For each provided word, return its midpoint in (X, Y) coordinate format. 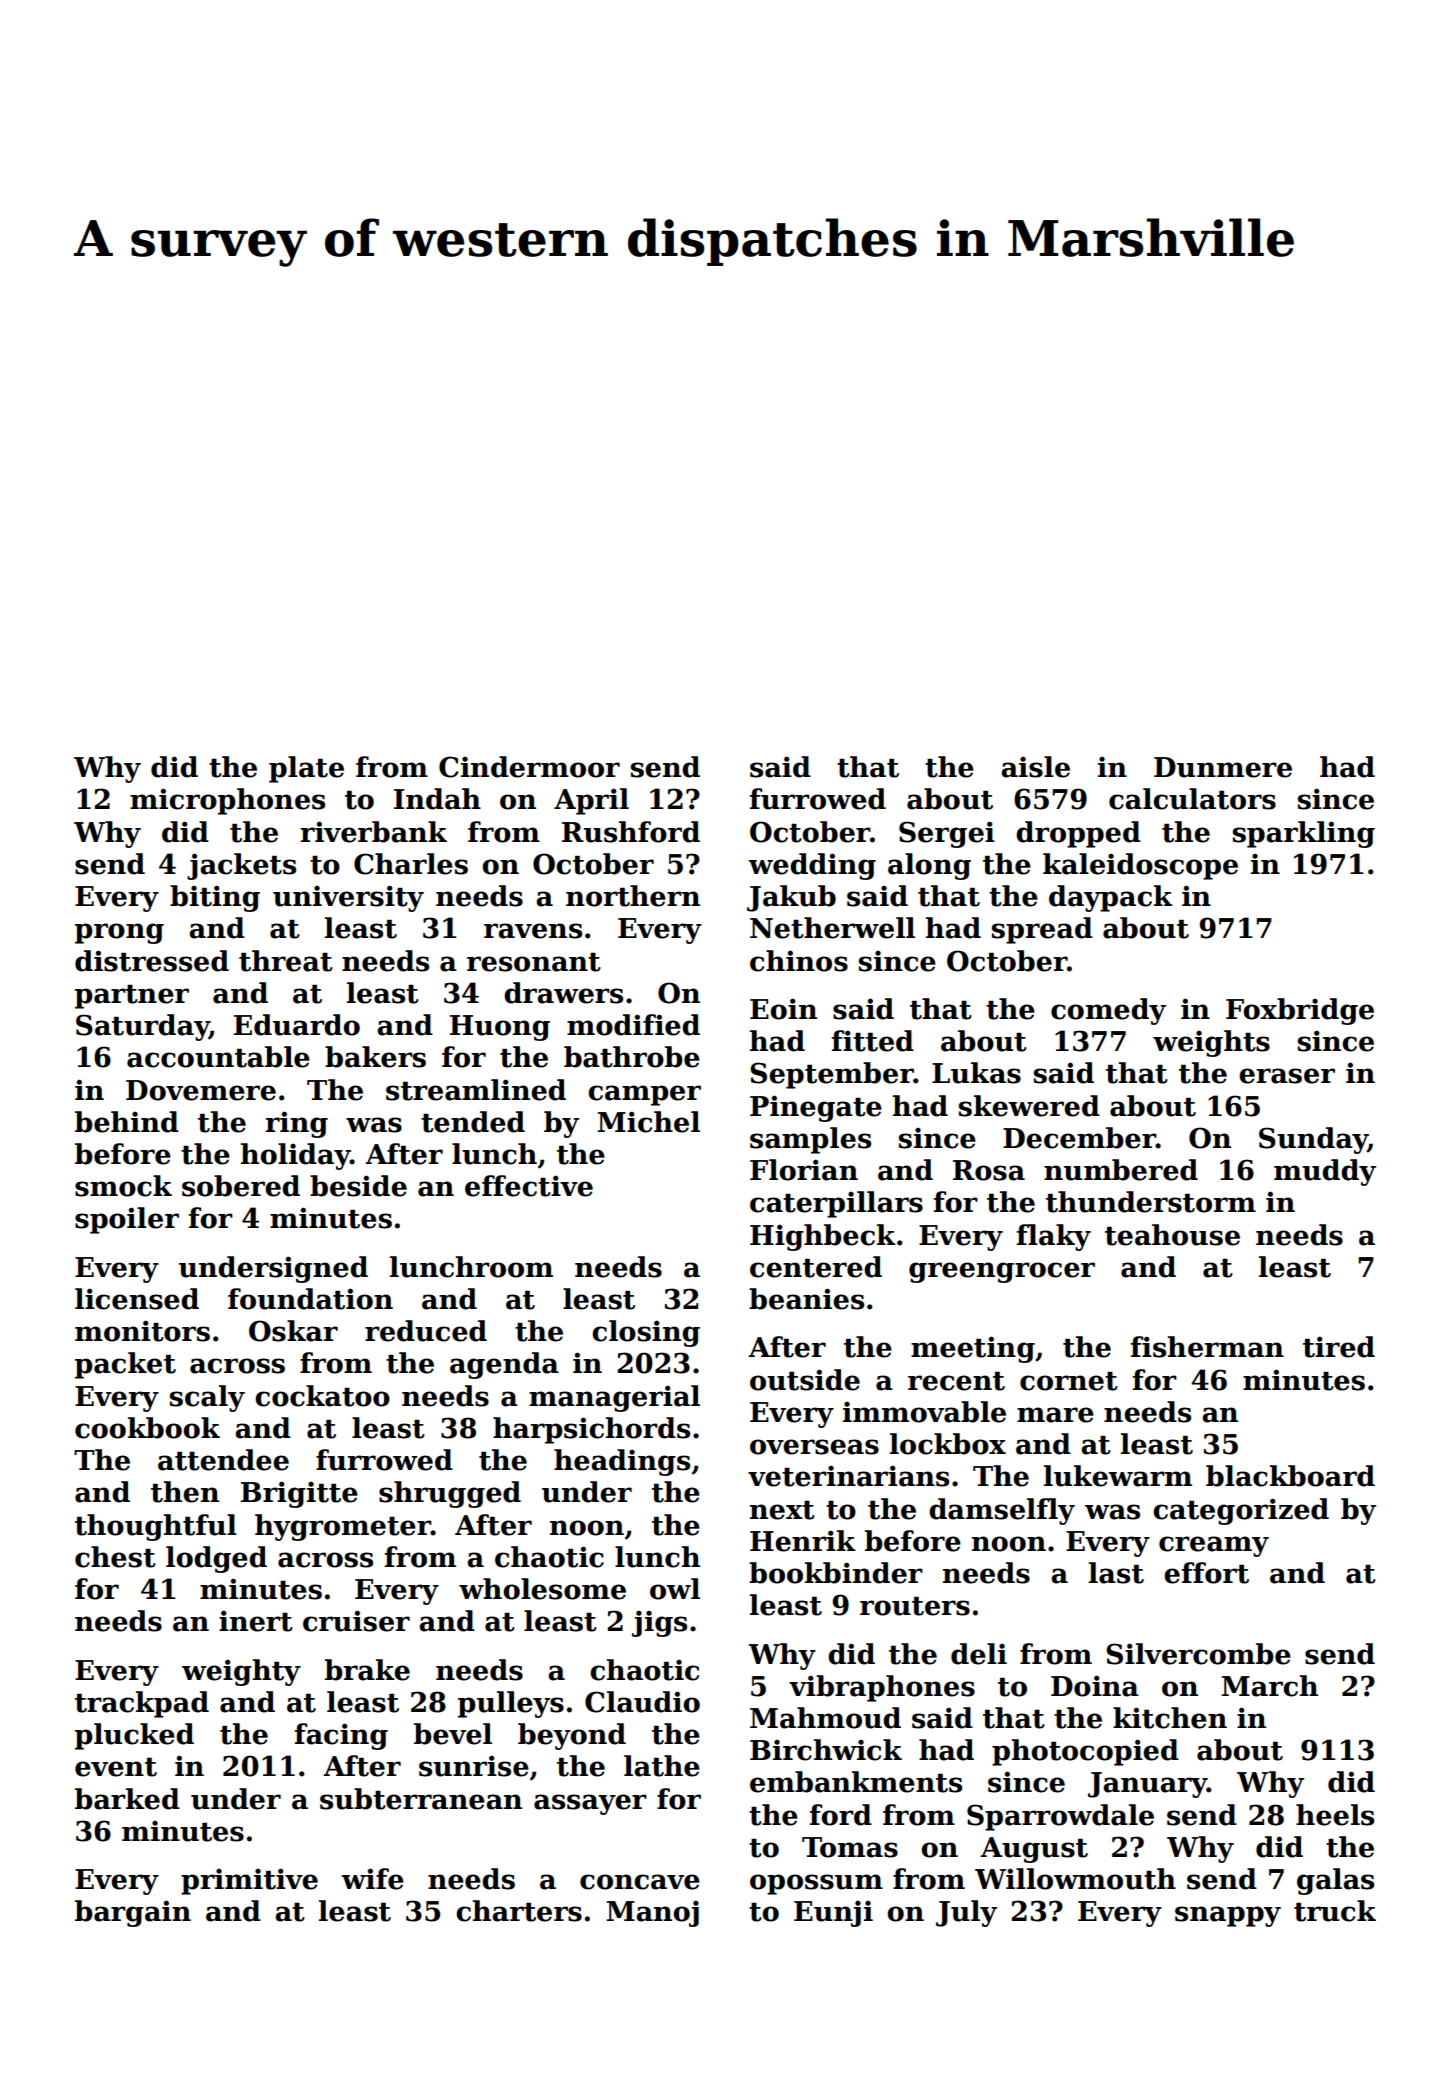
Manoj (652, 1913)
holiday (295, 1156)
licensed (137, 1299)
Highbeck (823, 1237)
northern (633, 896)
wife (372, 1879)
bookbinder (836, 1573)
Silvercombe (1198, 1654)
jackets (241, 866)
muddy (1325, 1172)
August (1034, 1850)
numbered (1121, 1170)
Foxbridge (1300, 1011)
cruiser (356, 1621)
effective (529, 1186)
